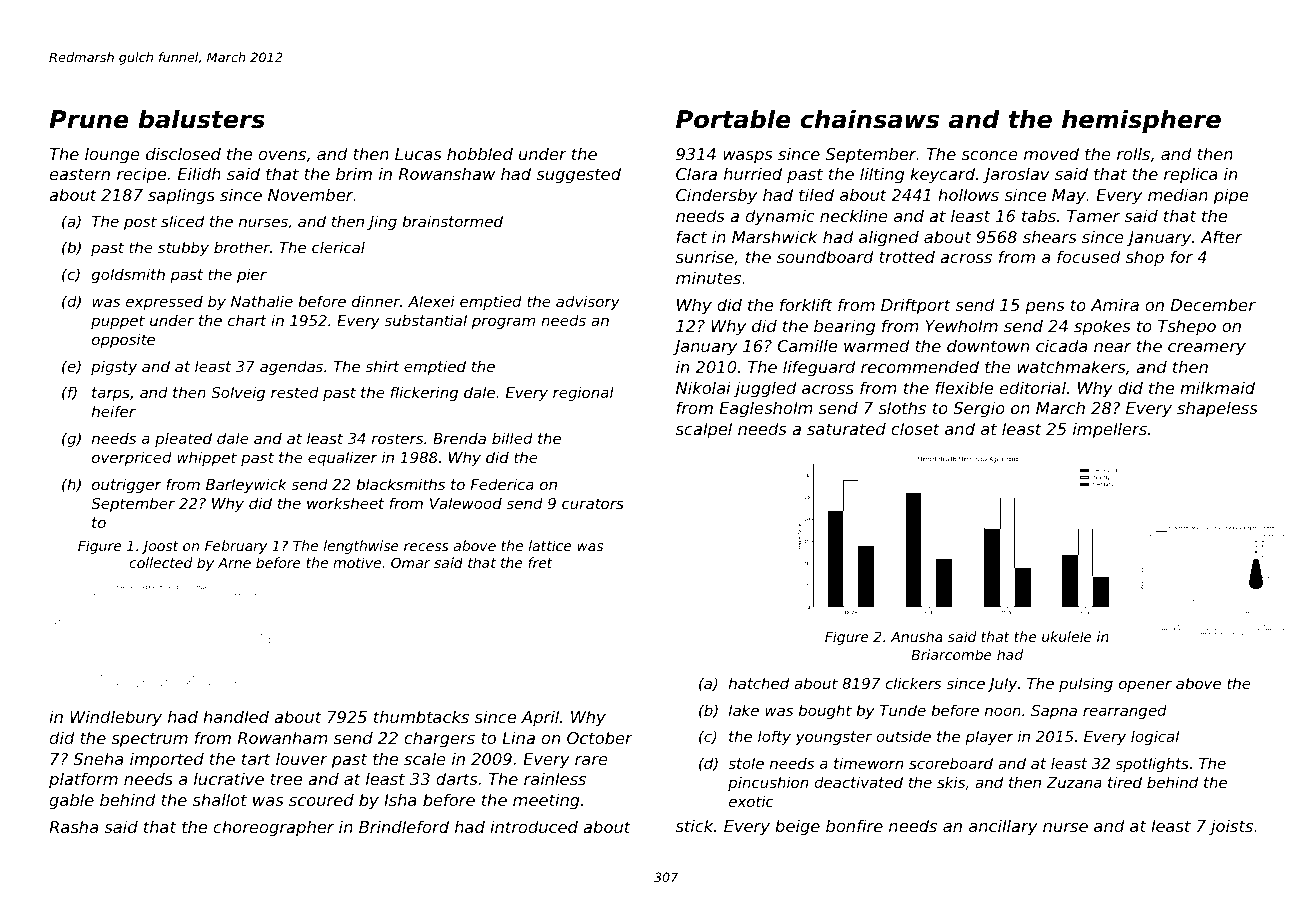  What do you see at coordinates (274, 828) in the page?
I see `choreographer` at bounding box center [274, 828].
